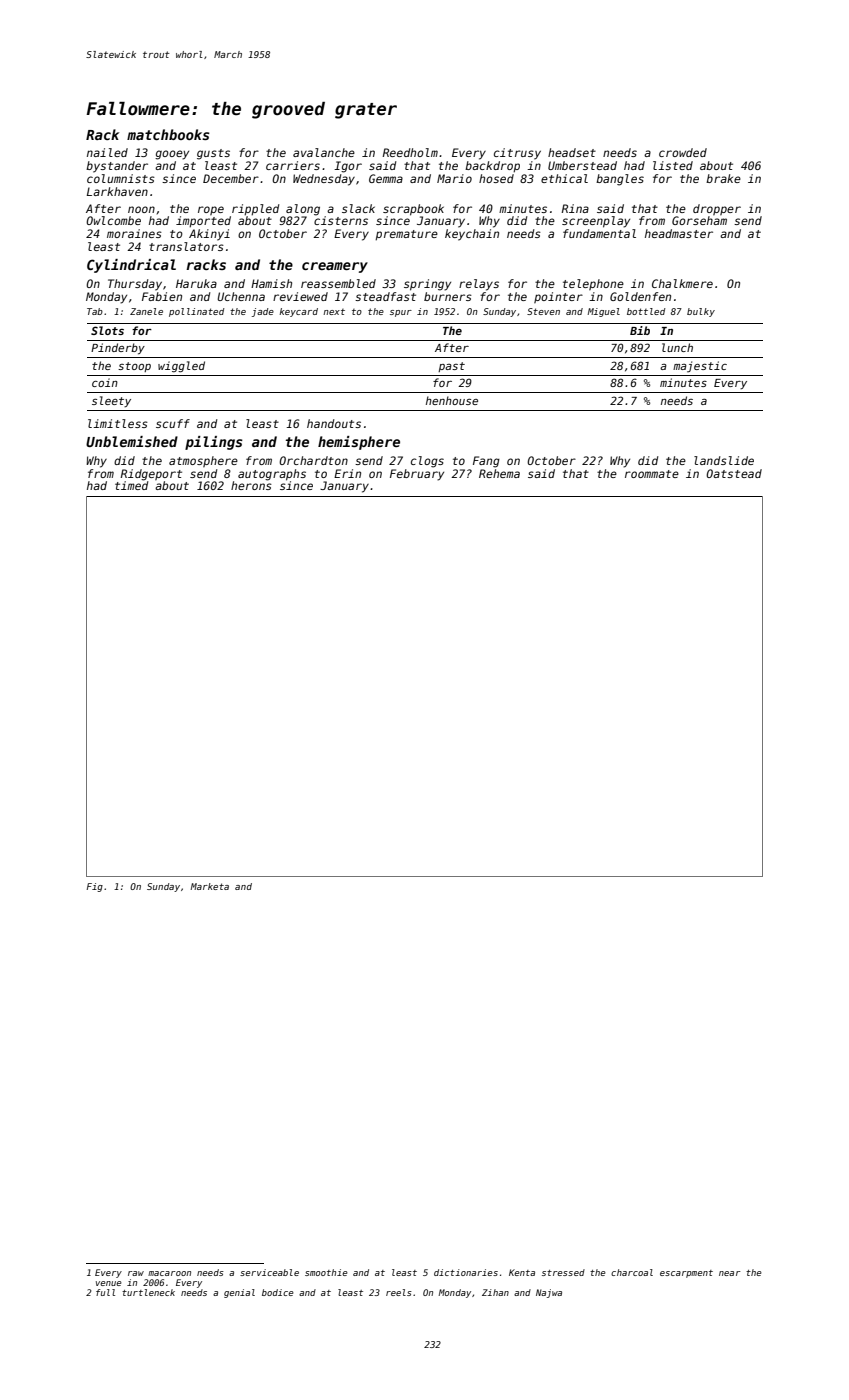 This screenshot has width=849, height=1400. I want to click on Fig, so click(94, 887).
